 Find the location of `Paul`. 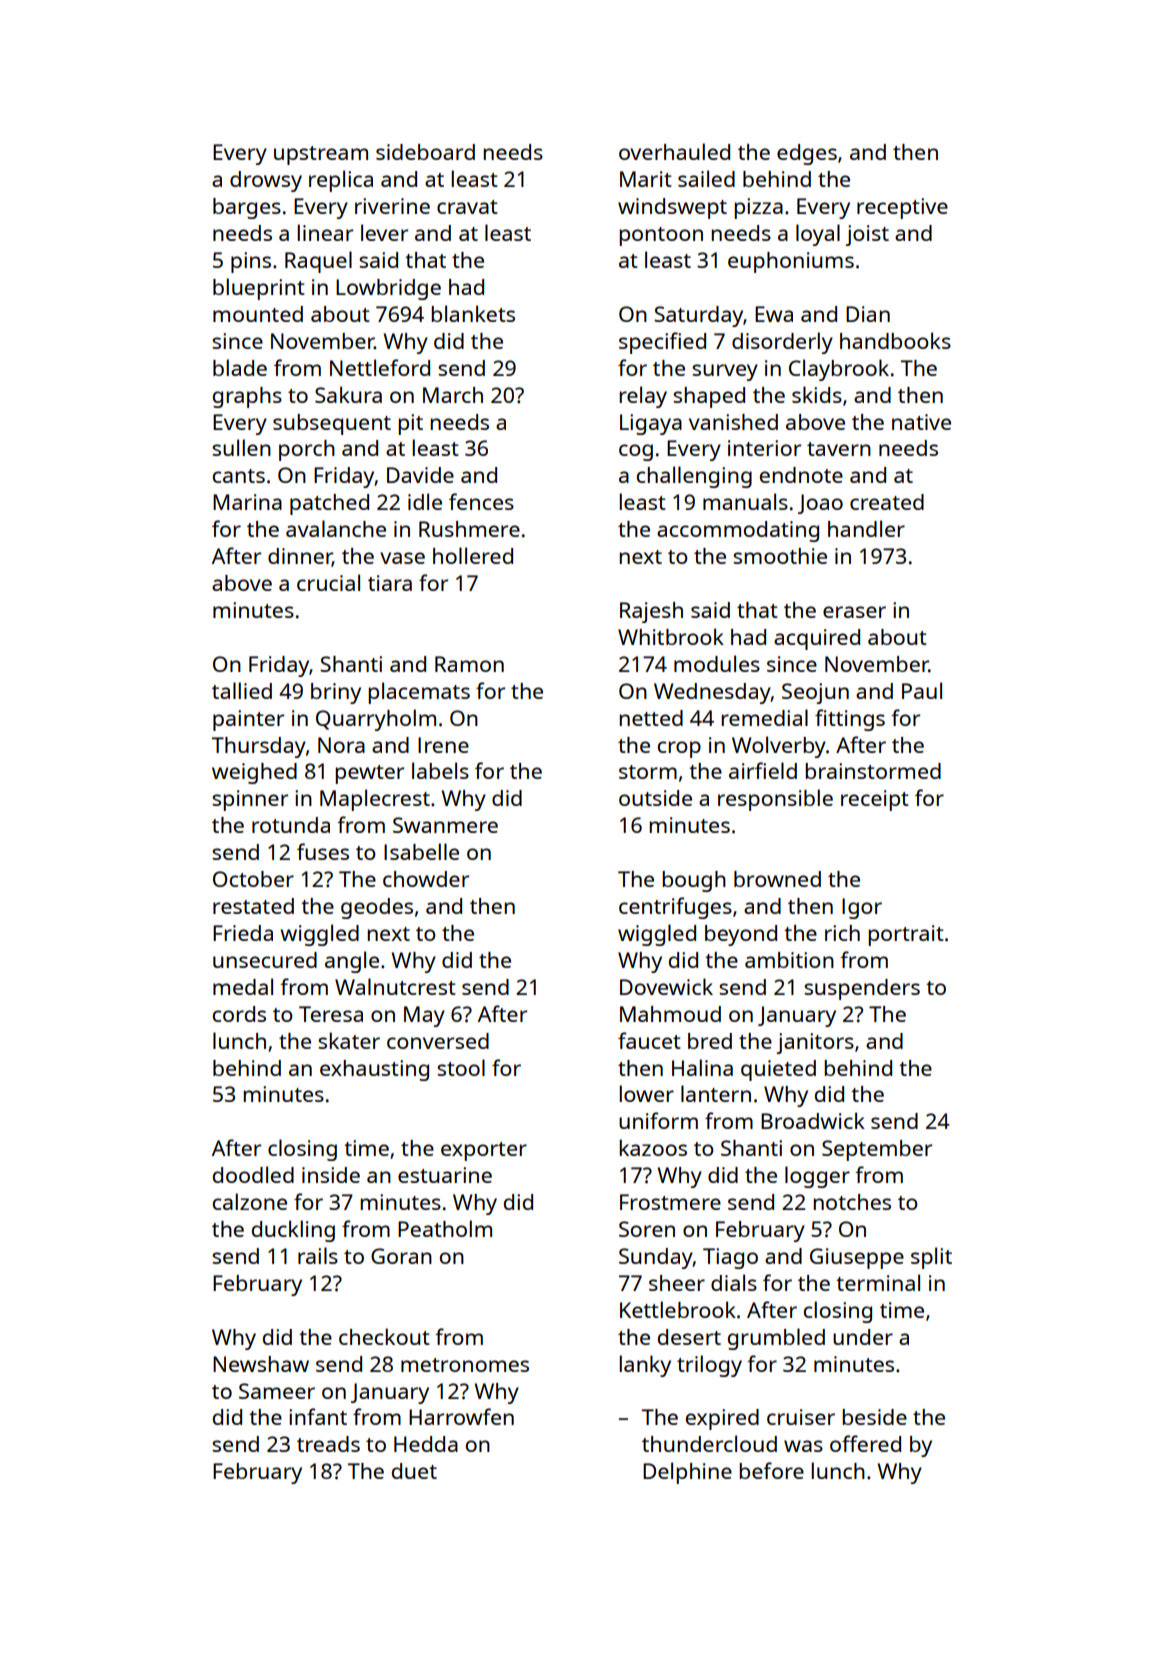

Paul is located at coordinates (922, 690).
